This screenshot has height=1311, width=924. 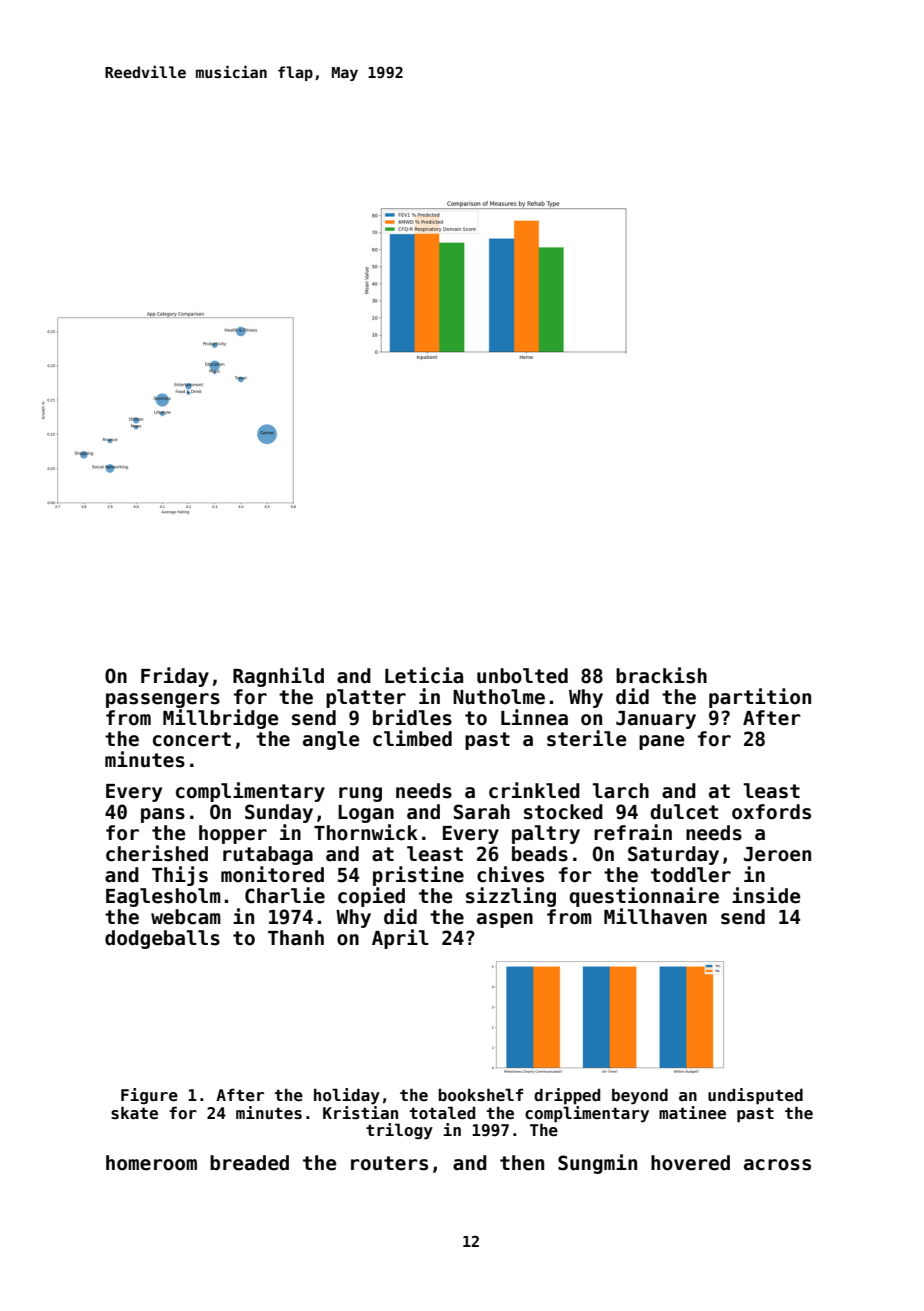 I want to click on undisputed, so click(x=755, y=1096).
